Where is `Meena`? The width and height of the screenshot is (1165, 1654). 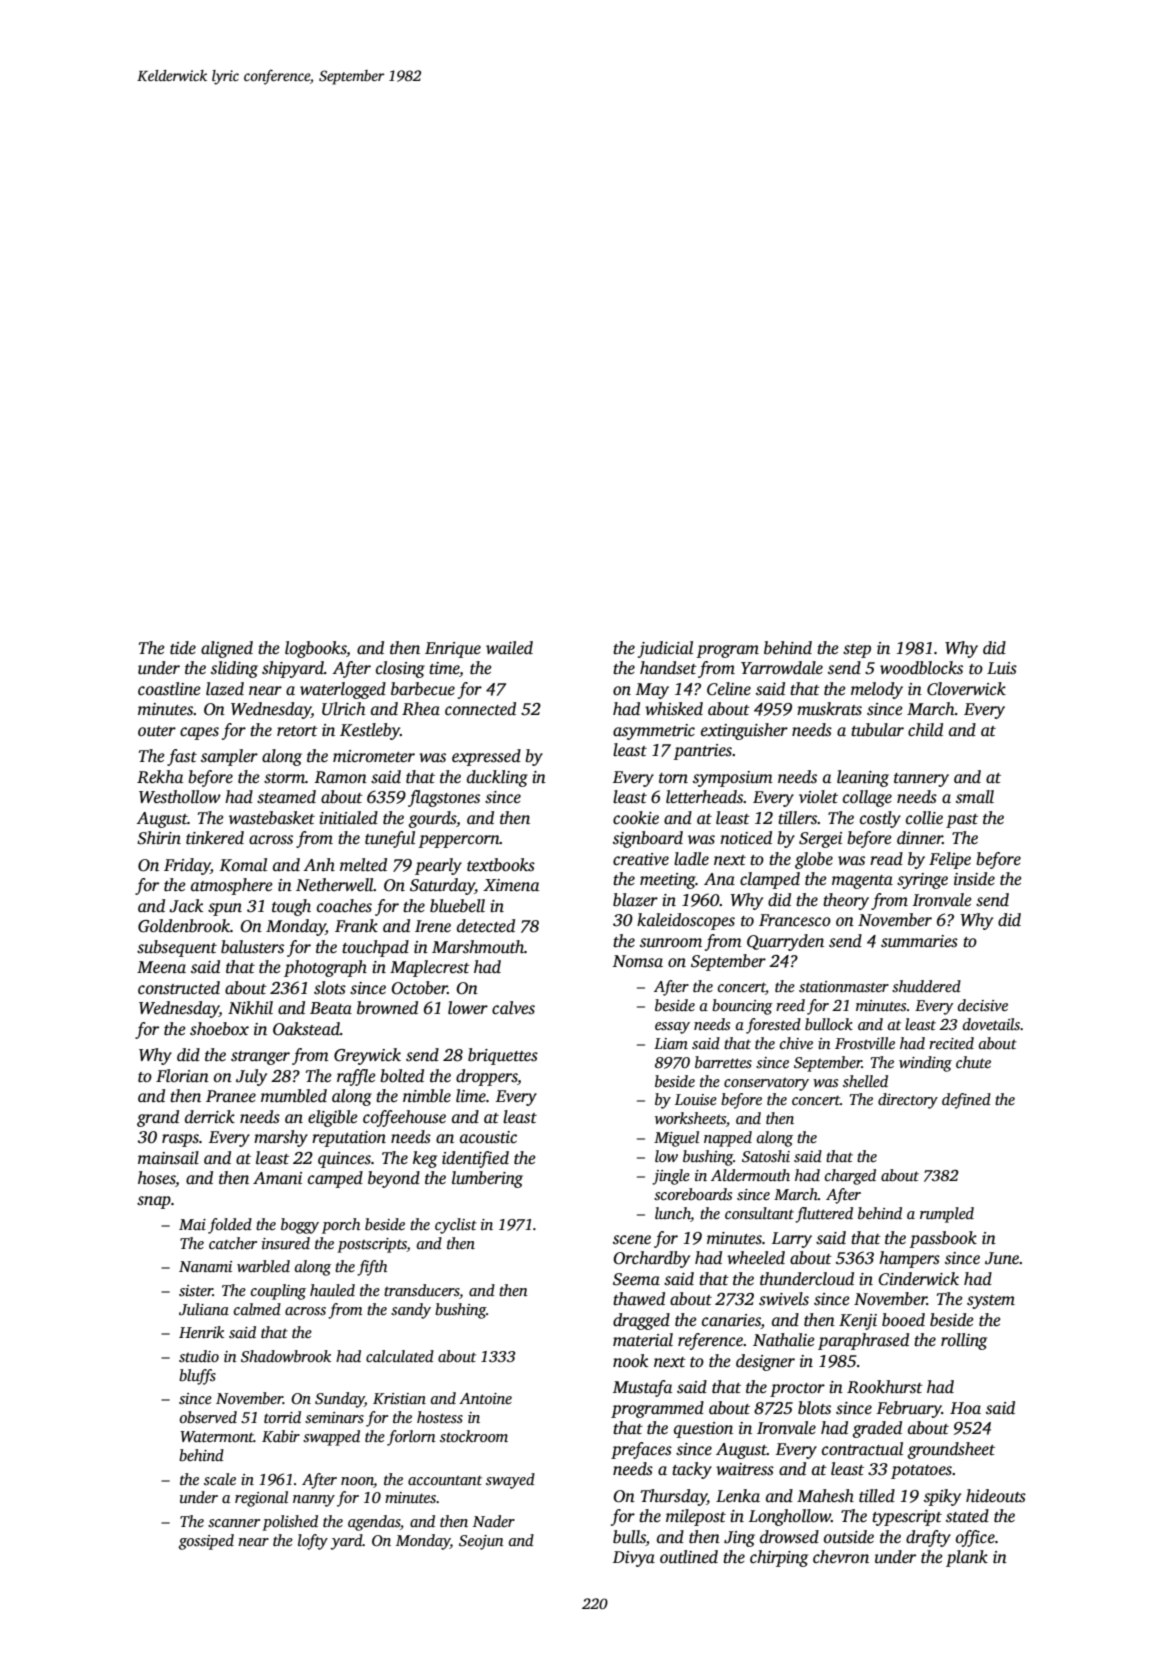 Meena is located at coordinates (161, 967).
